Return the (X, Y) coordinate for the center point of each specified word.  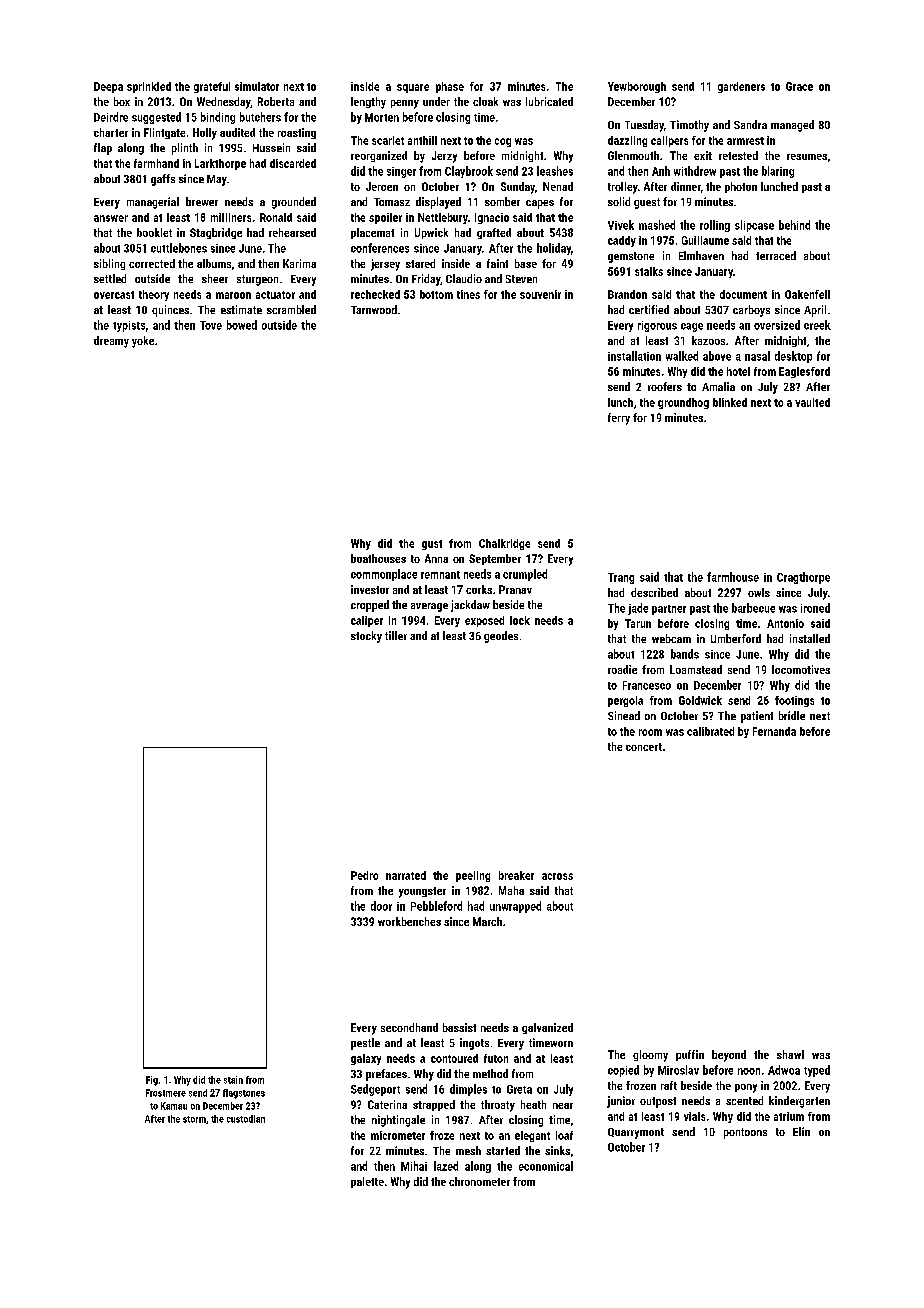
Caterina (387, 1104)
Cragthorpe (803, 578)
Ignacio (492, 218)
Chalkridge (504, 544)
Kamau (174, 1106)
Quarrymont (636, 1133)
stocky (366, 637)
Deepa (108, 87)
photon (741, 187)
